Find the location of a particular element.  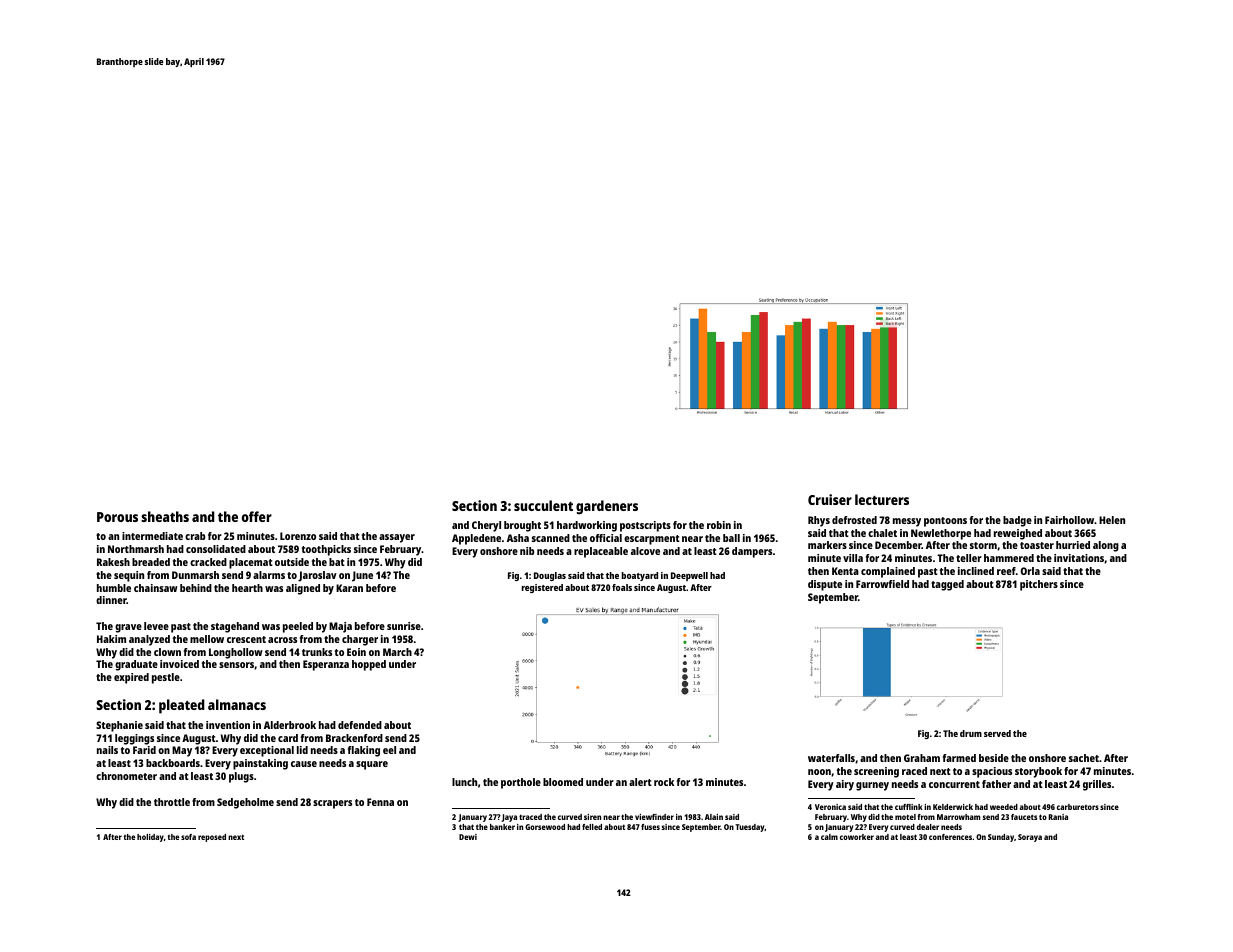

hopped is located at coordinates (369, 665).
